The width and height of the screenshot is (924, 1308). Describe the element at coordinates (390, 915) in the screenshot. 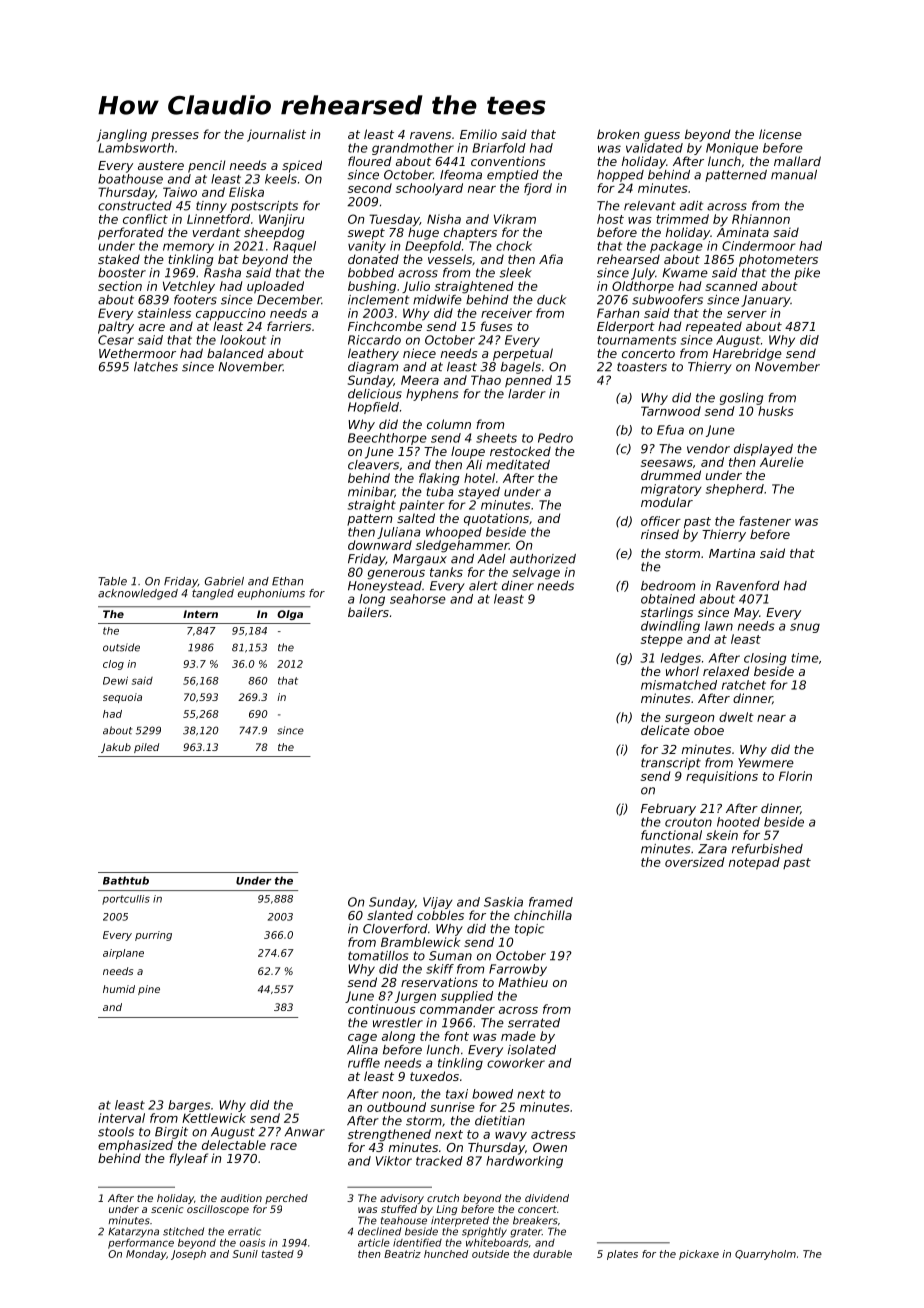

I see `slanted` at that location.
